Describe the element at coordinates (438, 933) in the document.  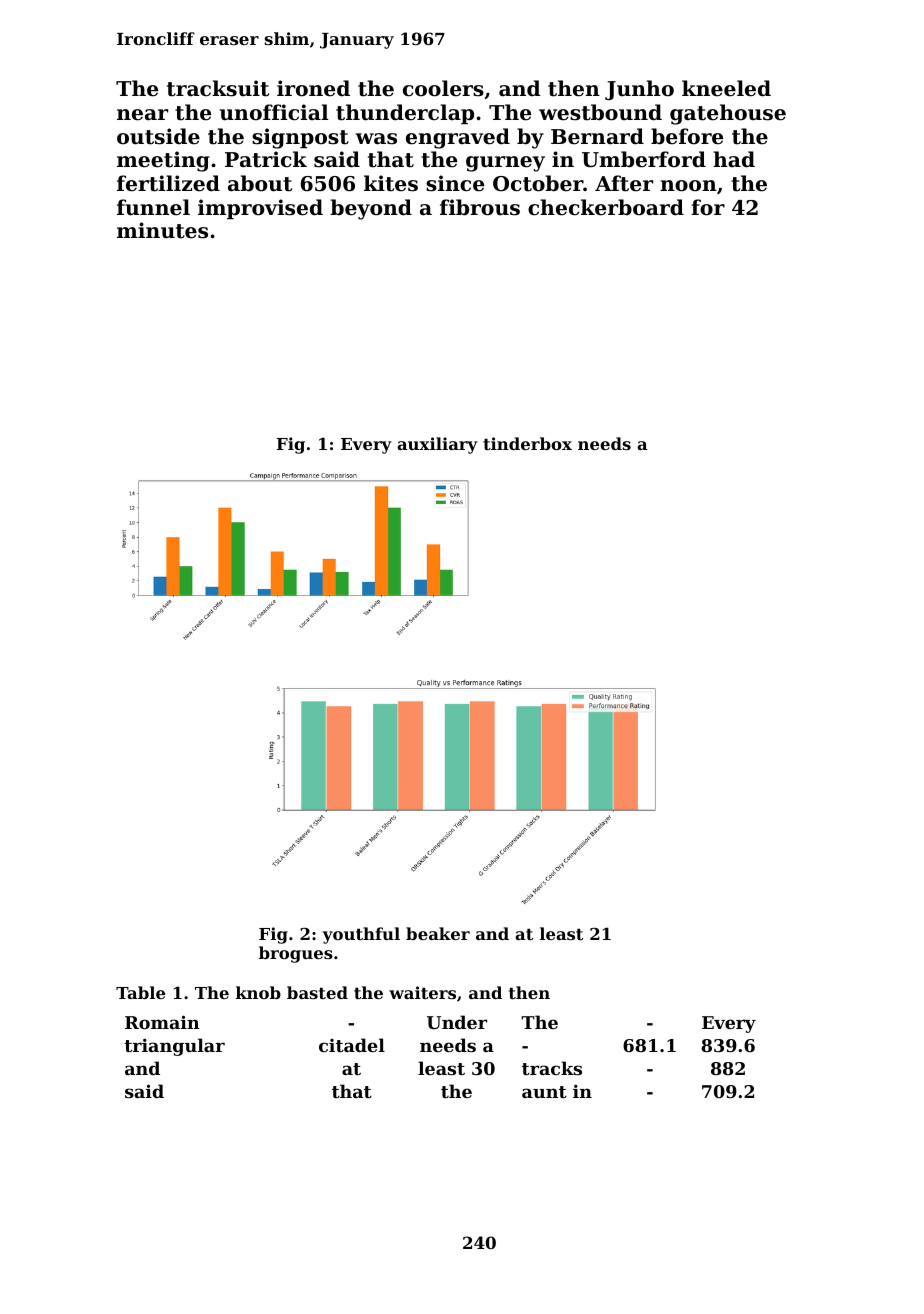
I see `beaker` at that location.
